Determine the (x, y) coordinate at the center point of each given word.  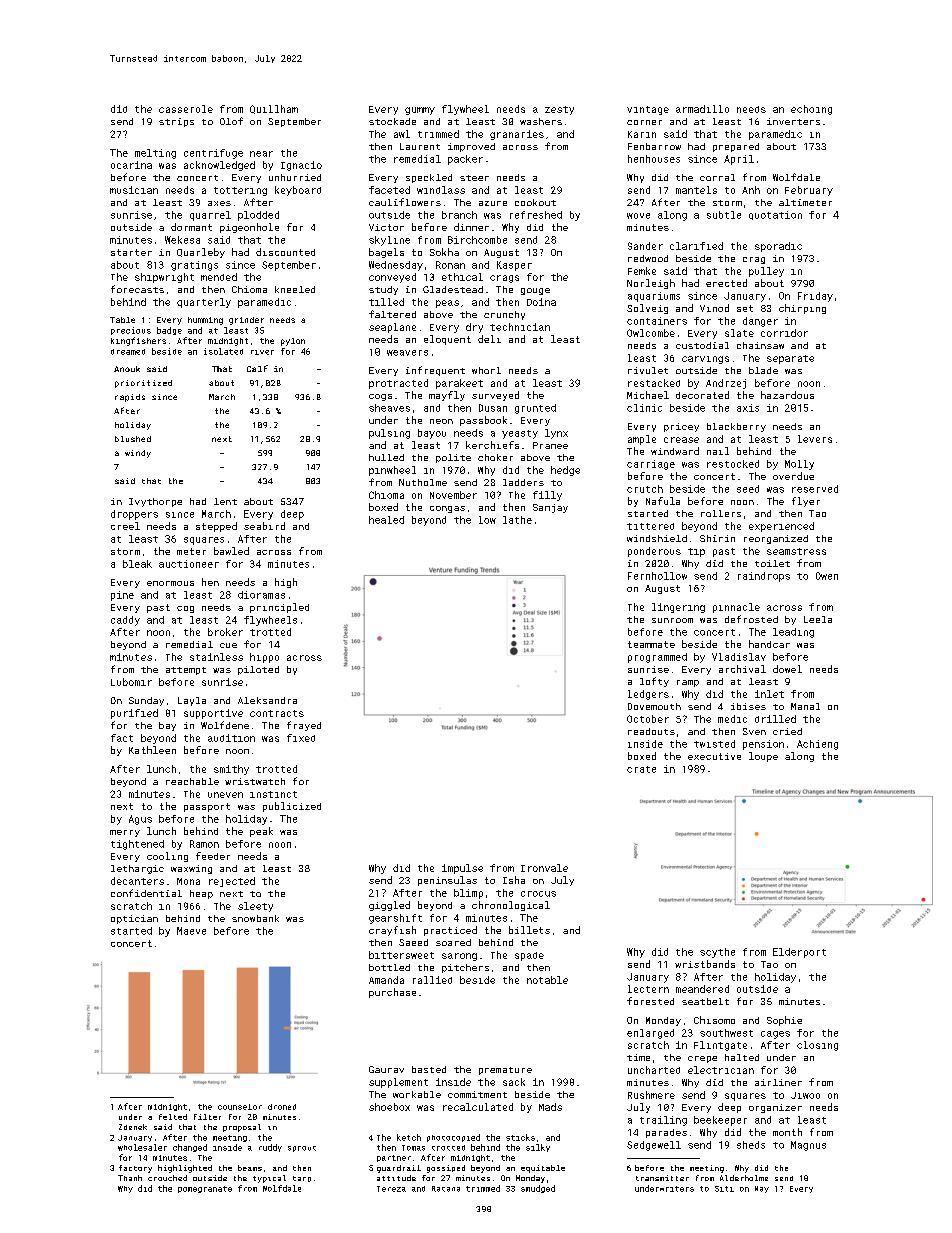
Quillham (274, 109)
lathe (517, 520)
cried (787, 731)
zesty (559, 110)
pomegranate (205, 1189)
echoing (811, 110)
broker (225, 632)
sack (514, 1082)
